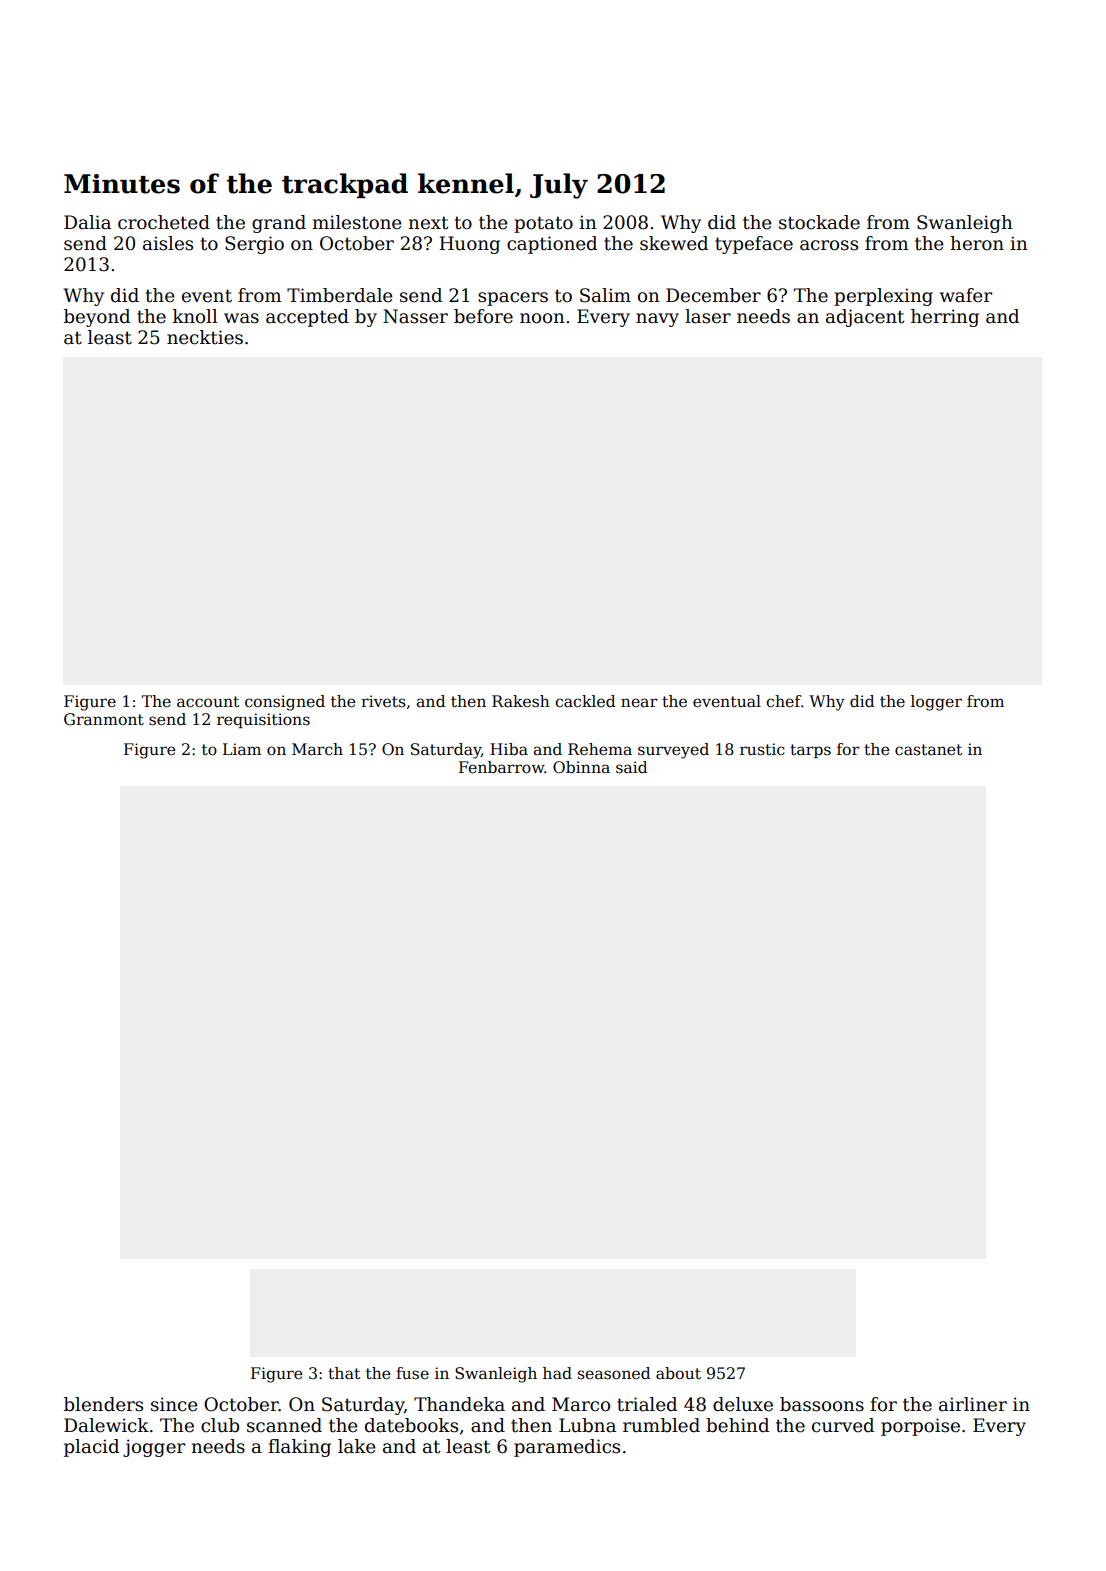 The image size is (1106, 1571). Describe the element at coordinates (567, 1448) in the document. I see `paramedics` at that location.
